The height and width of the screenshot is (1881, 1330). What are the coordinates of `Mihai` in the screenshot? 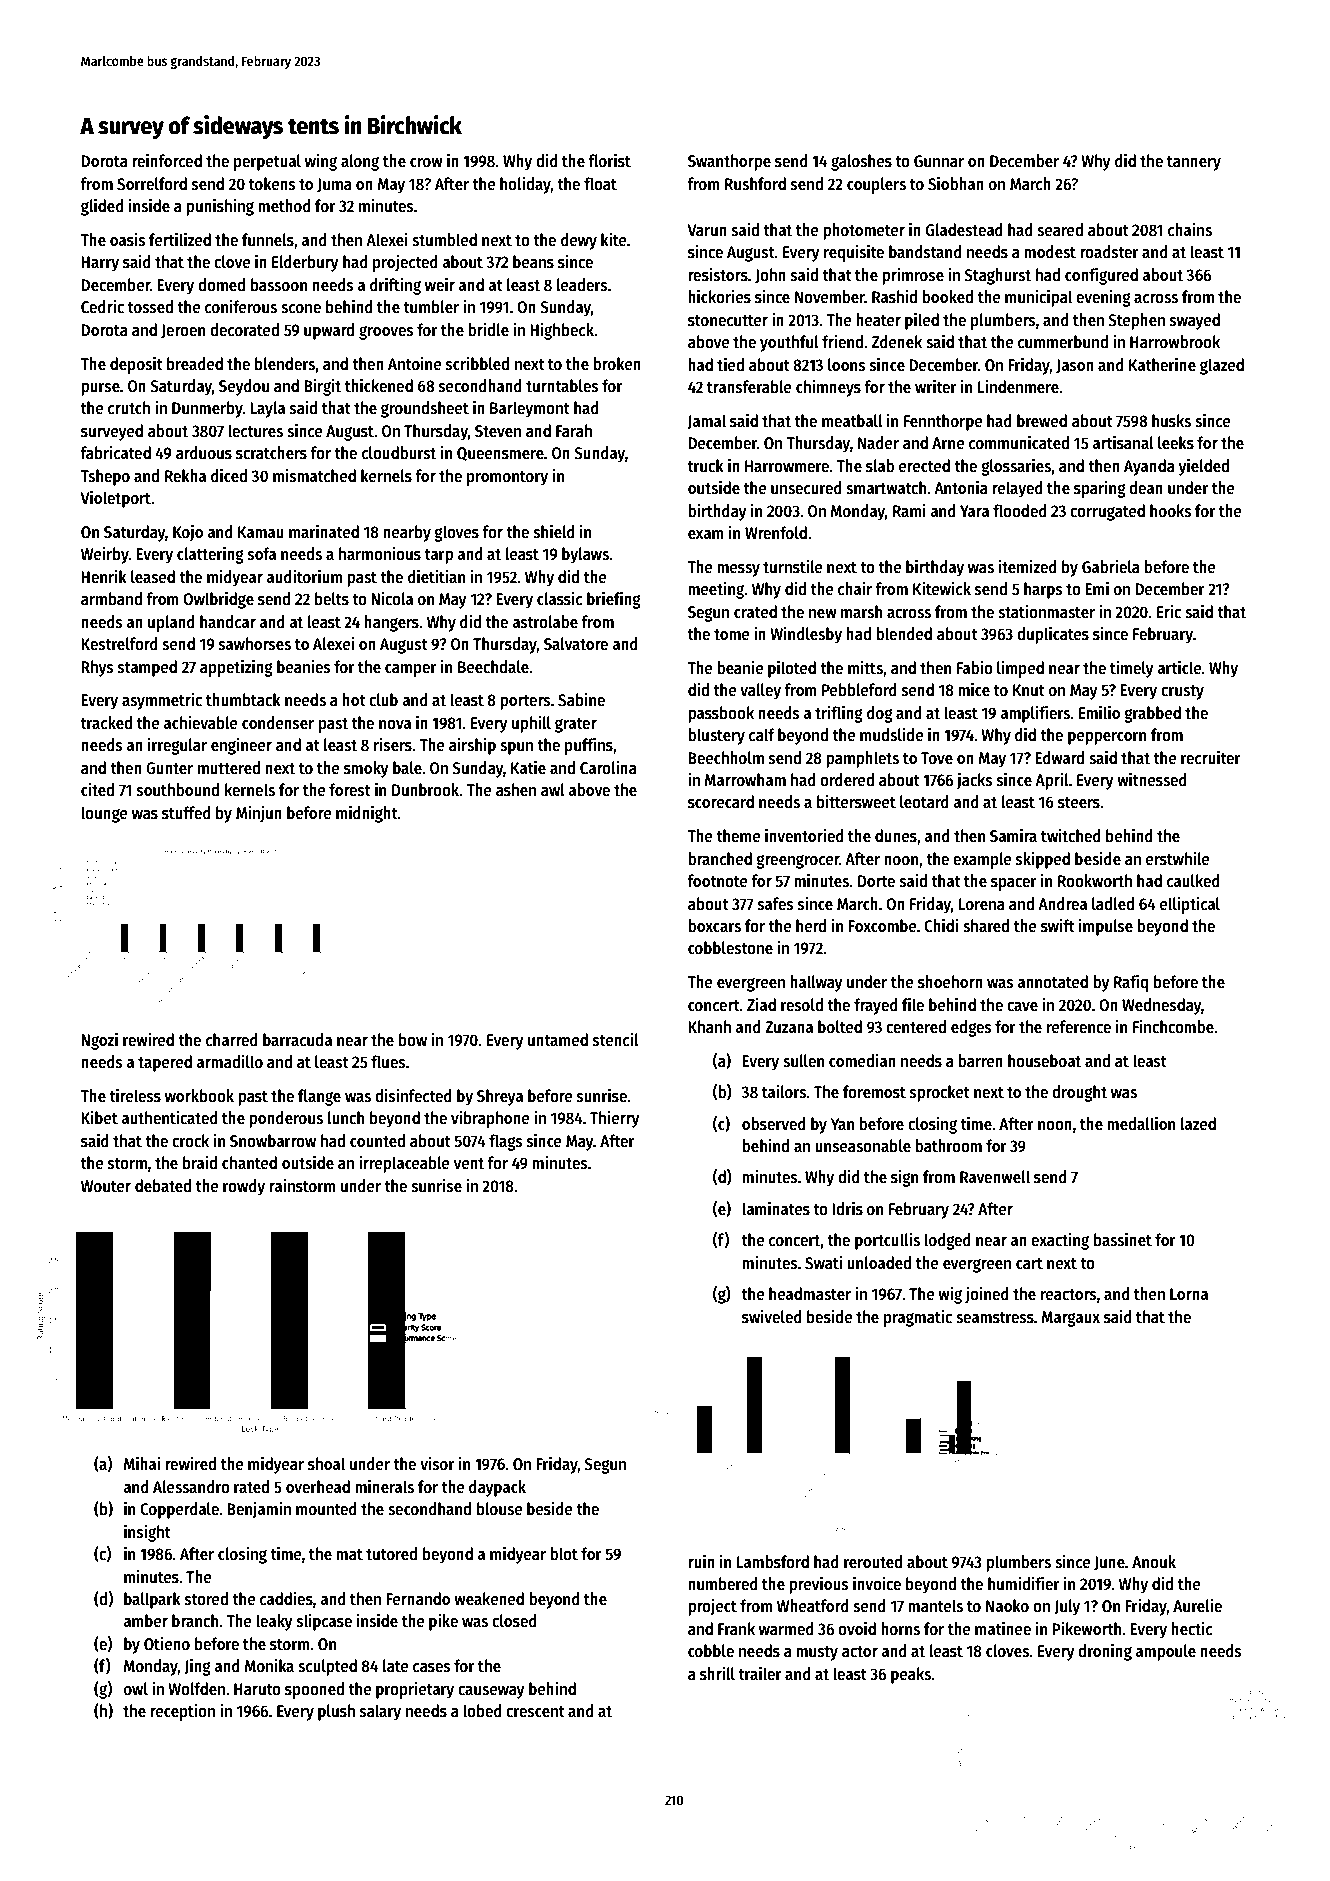 It's located at (142, 1463).
